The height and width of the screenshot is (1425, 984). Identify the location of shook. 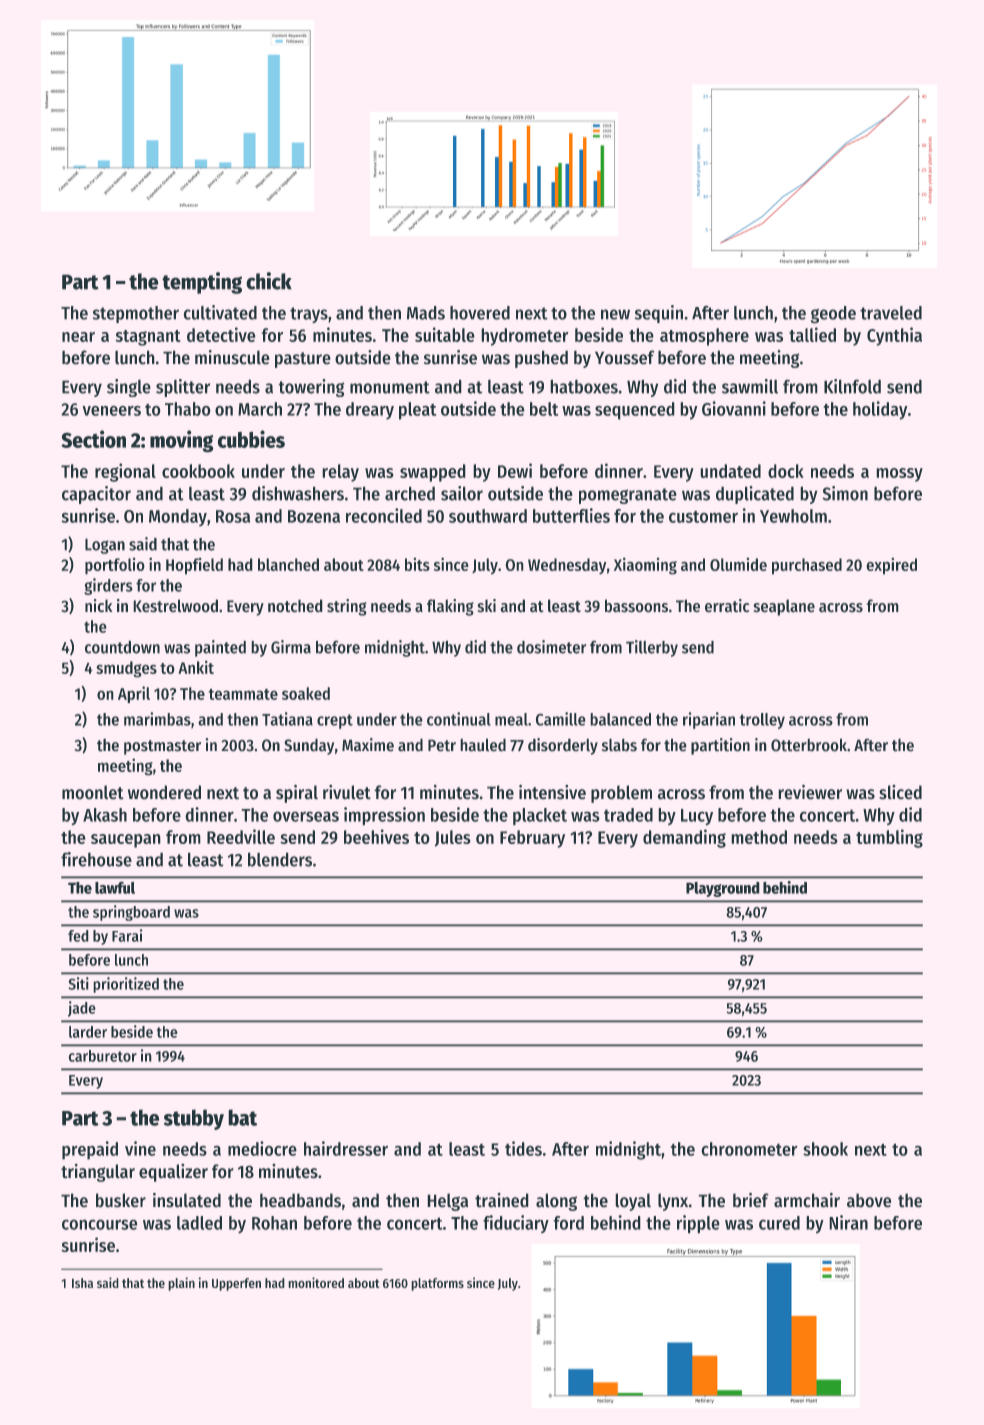
(825, 1149).
